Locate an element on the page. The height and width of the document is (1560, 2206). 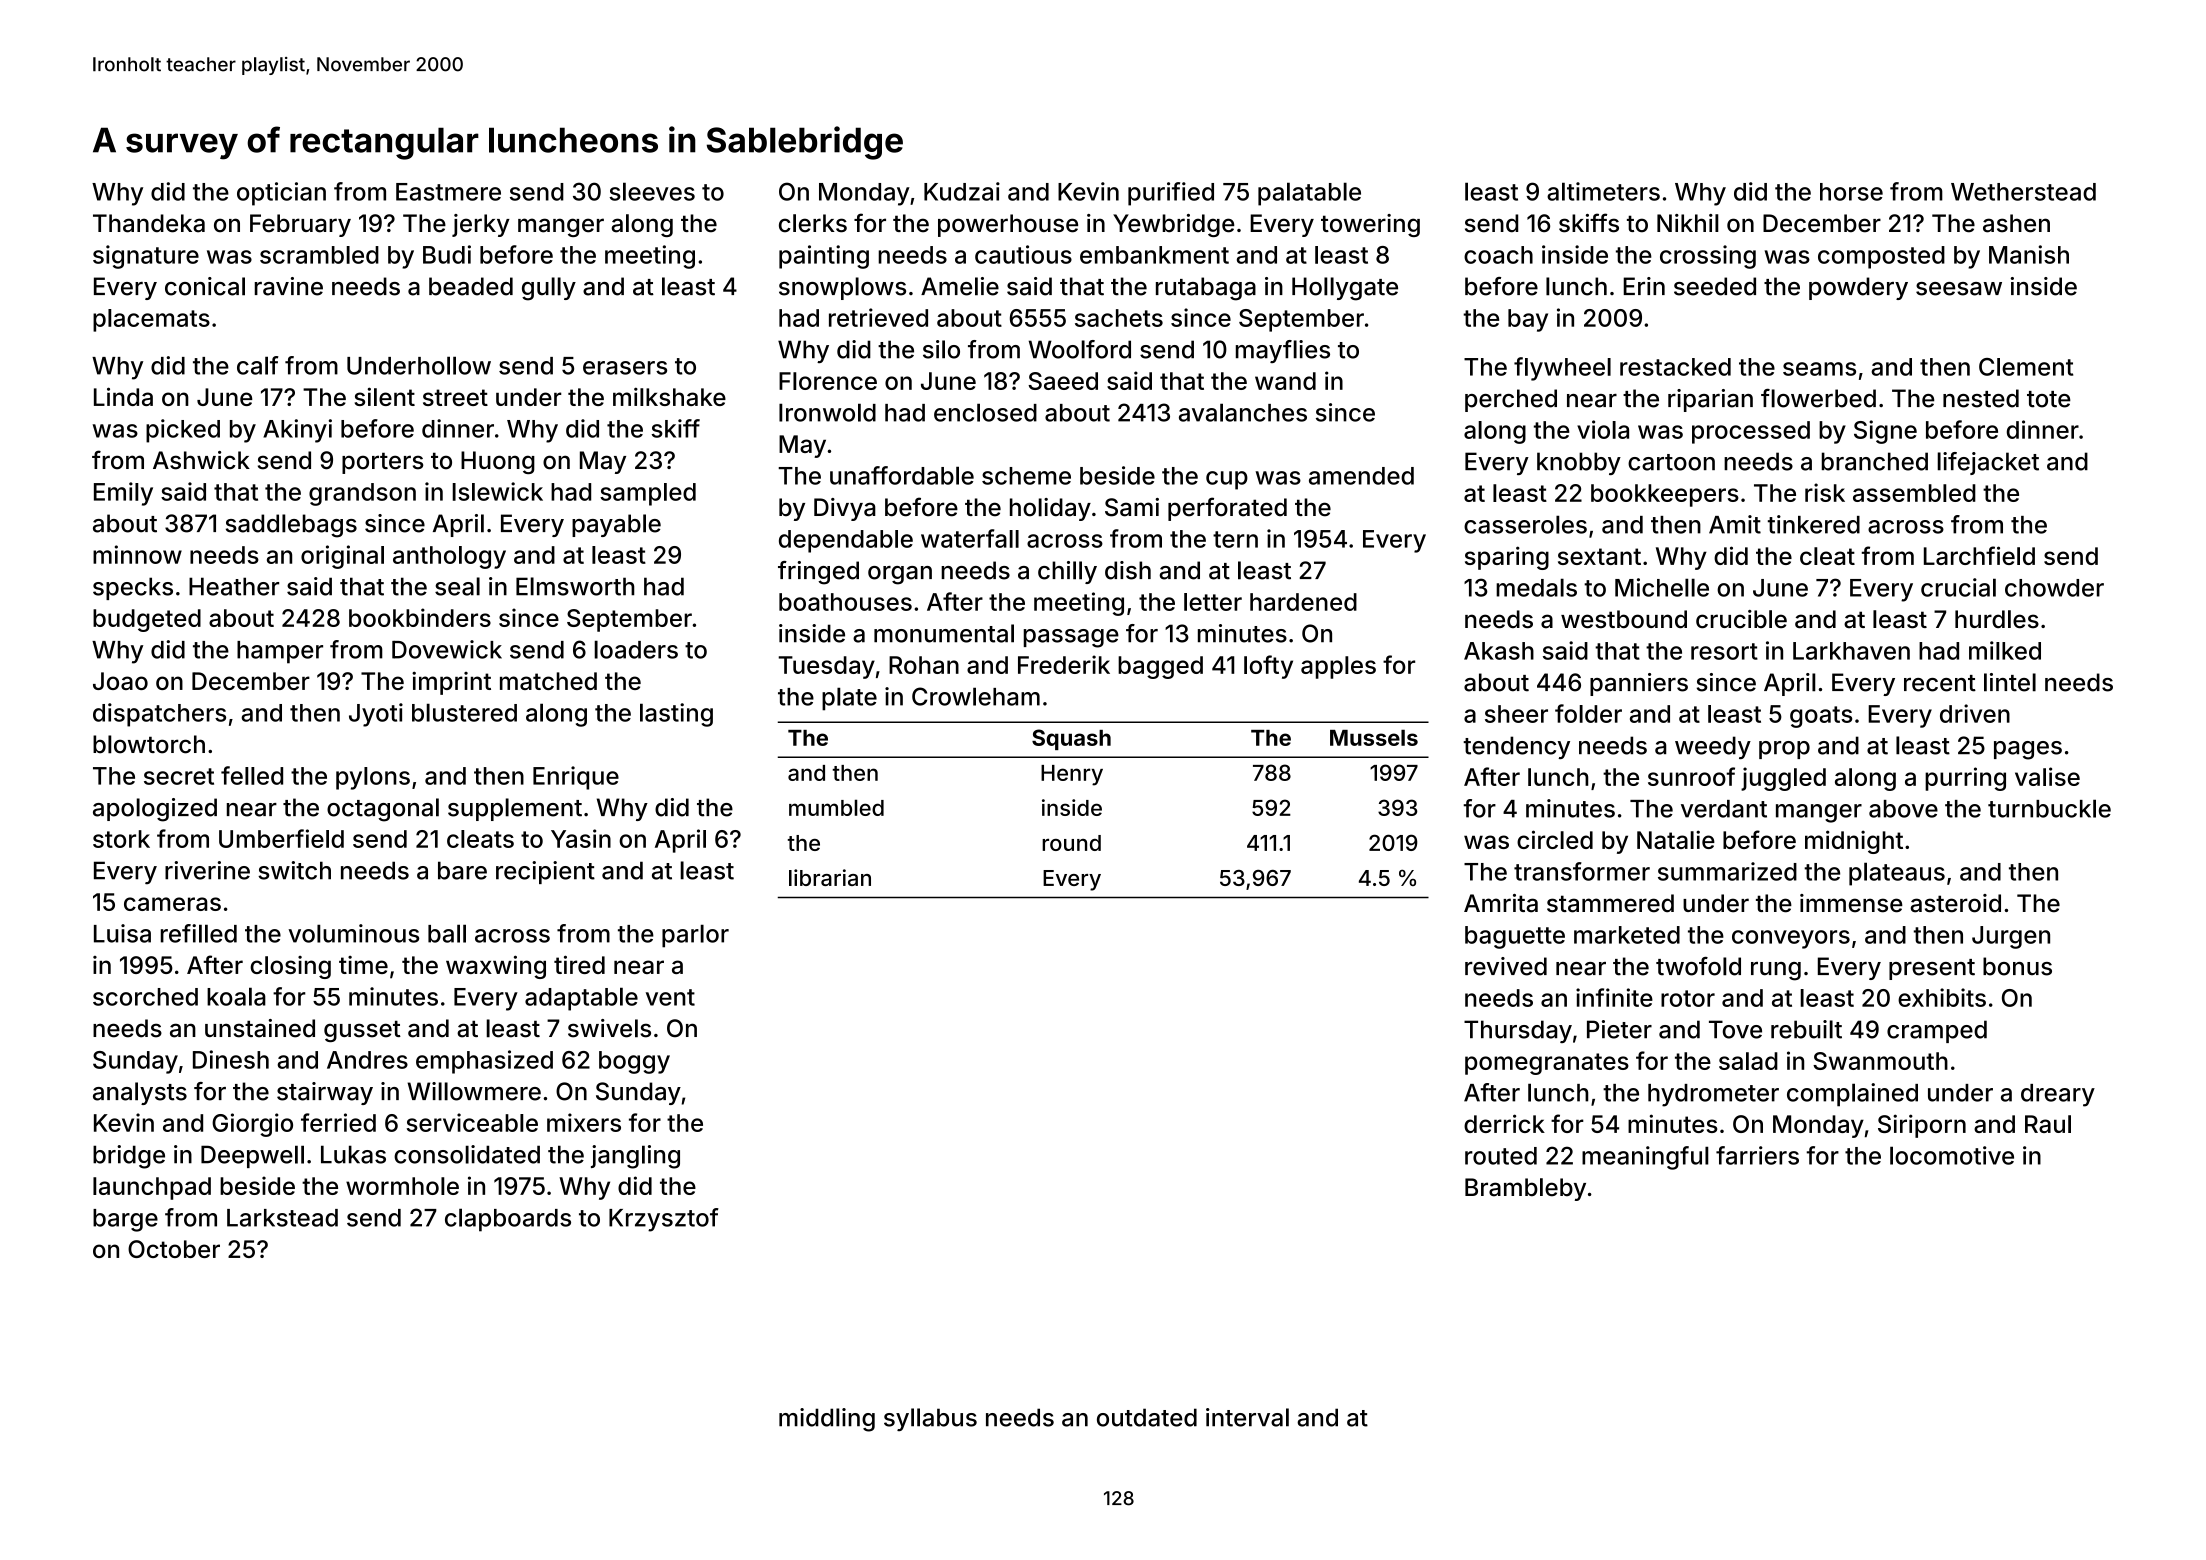
Wetherstead is located at coordinates (2023, 192).
